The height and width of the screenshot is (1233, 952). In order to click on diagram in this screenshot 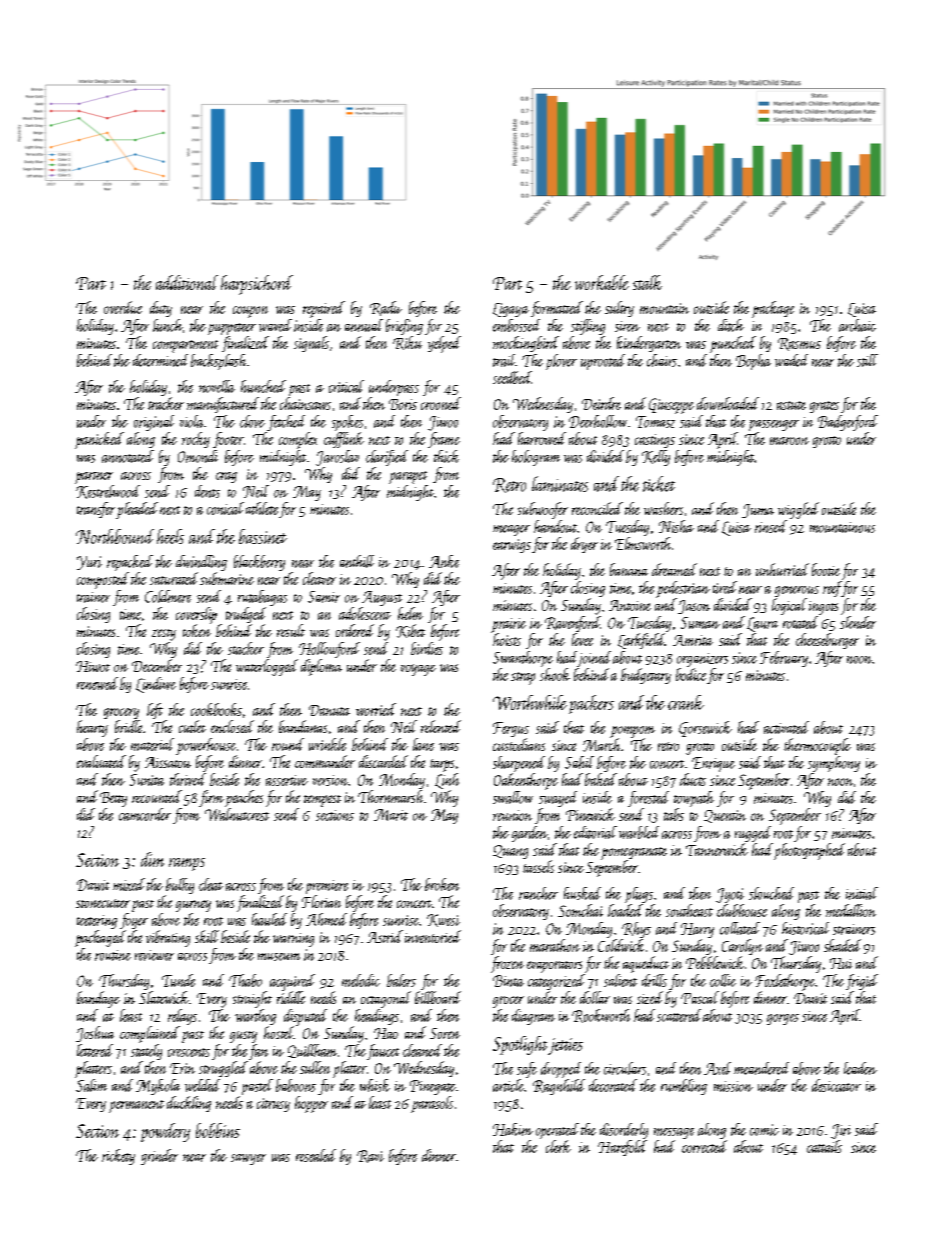, I will do `click(533, 1017)`.
